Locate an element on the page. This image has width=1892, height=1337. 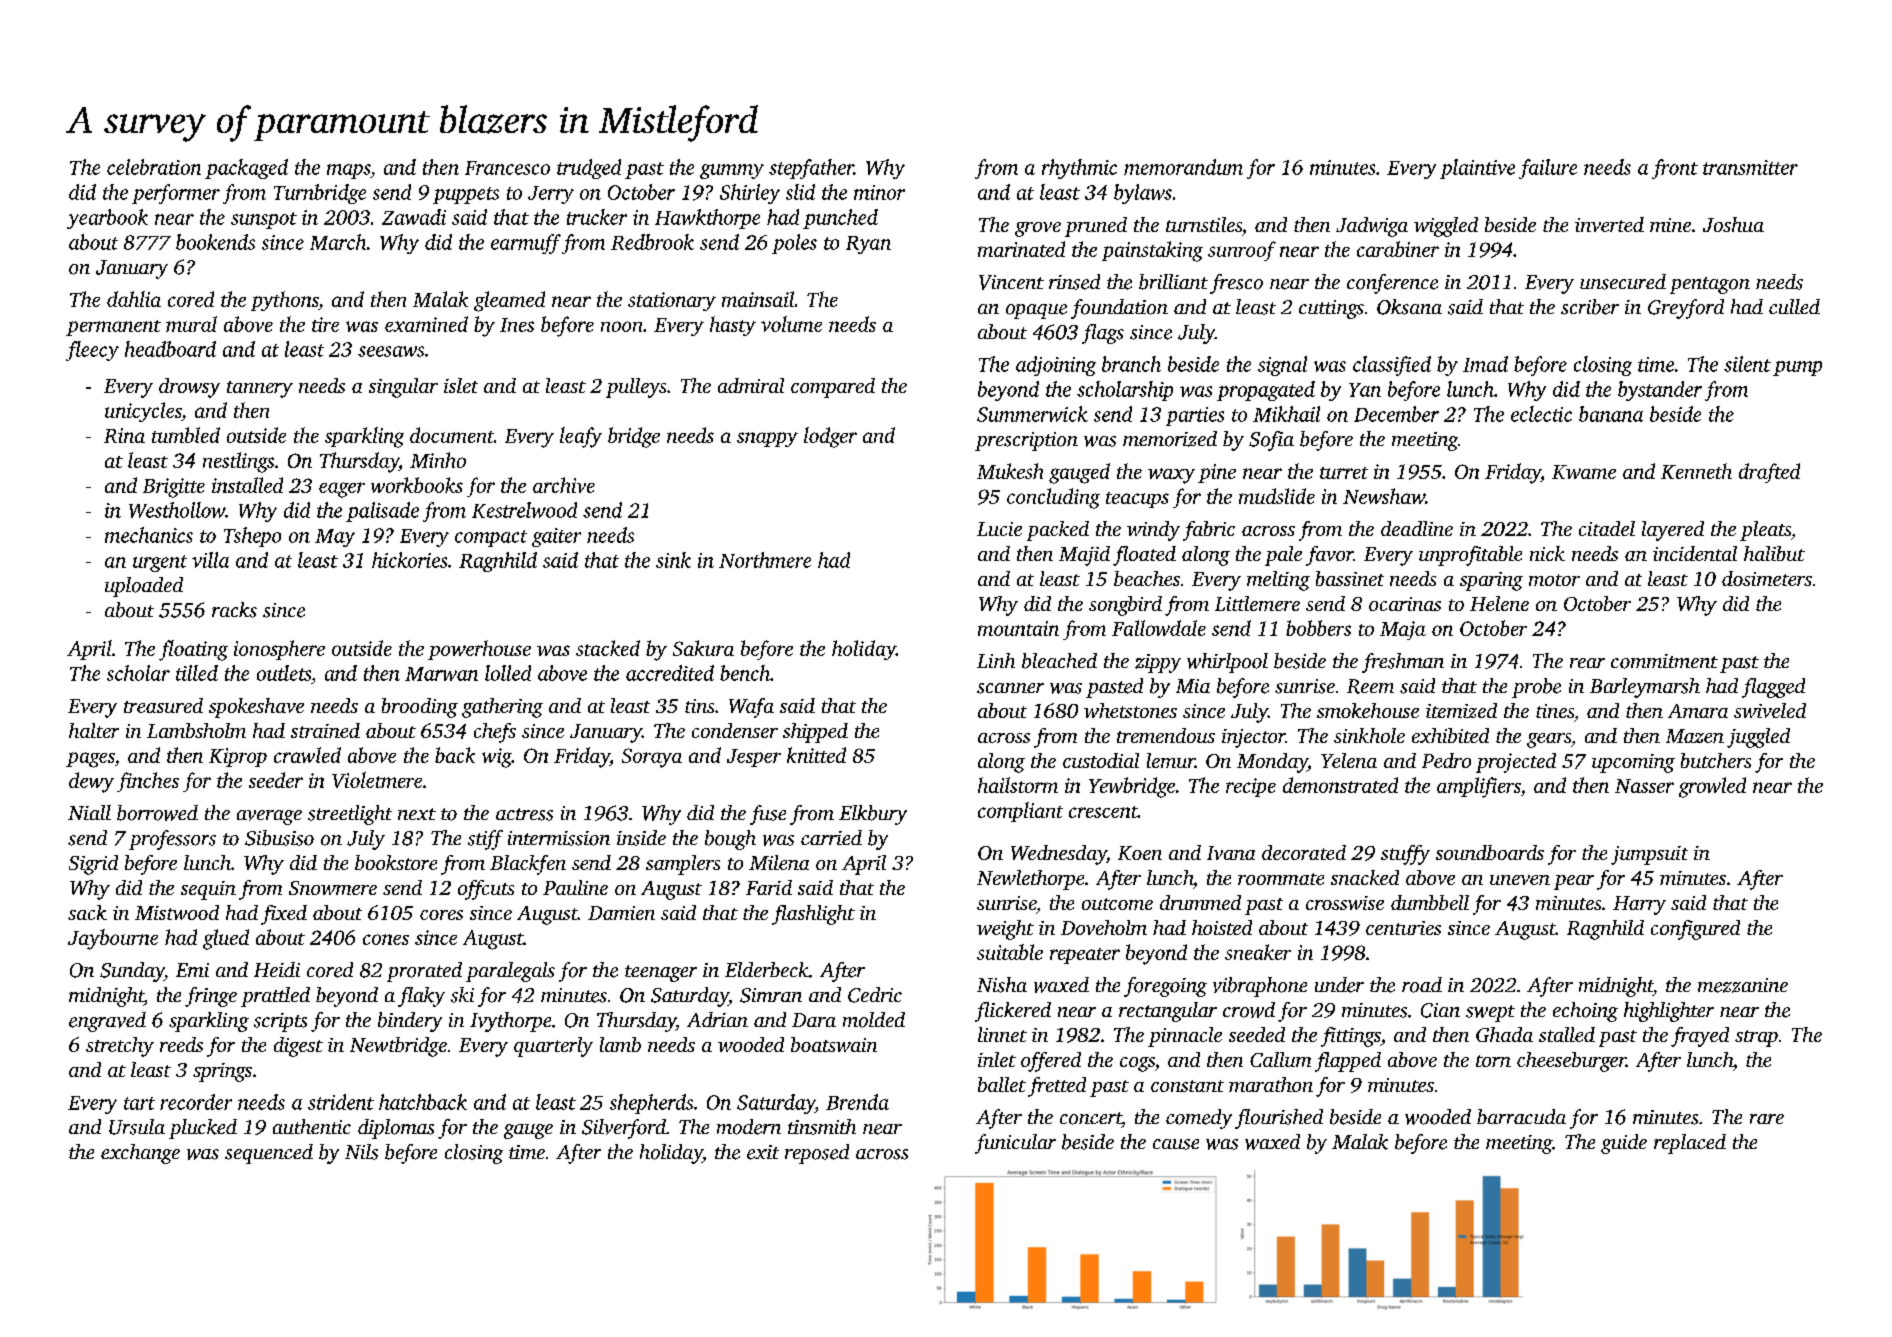
inside is located at coordinates (641, 838).
